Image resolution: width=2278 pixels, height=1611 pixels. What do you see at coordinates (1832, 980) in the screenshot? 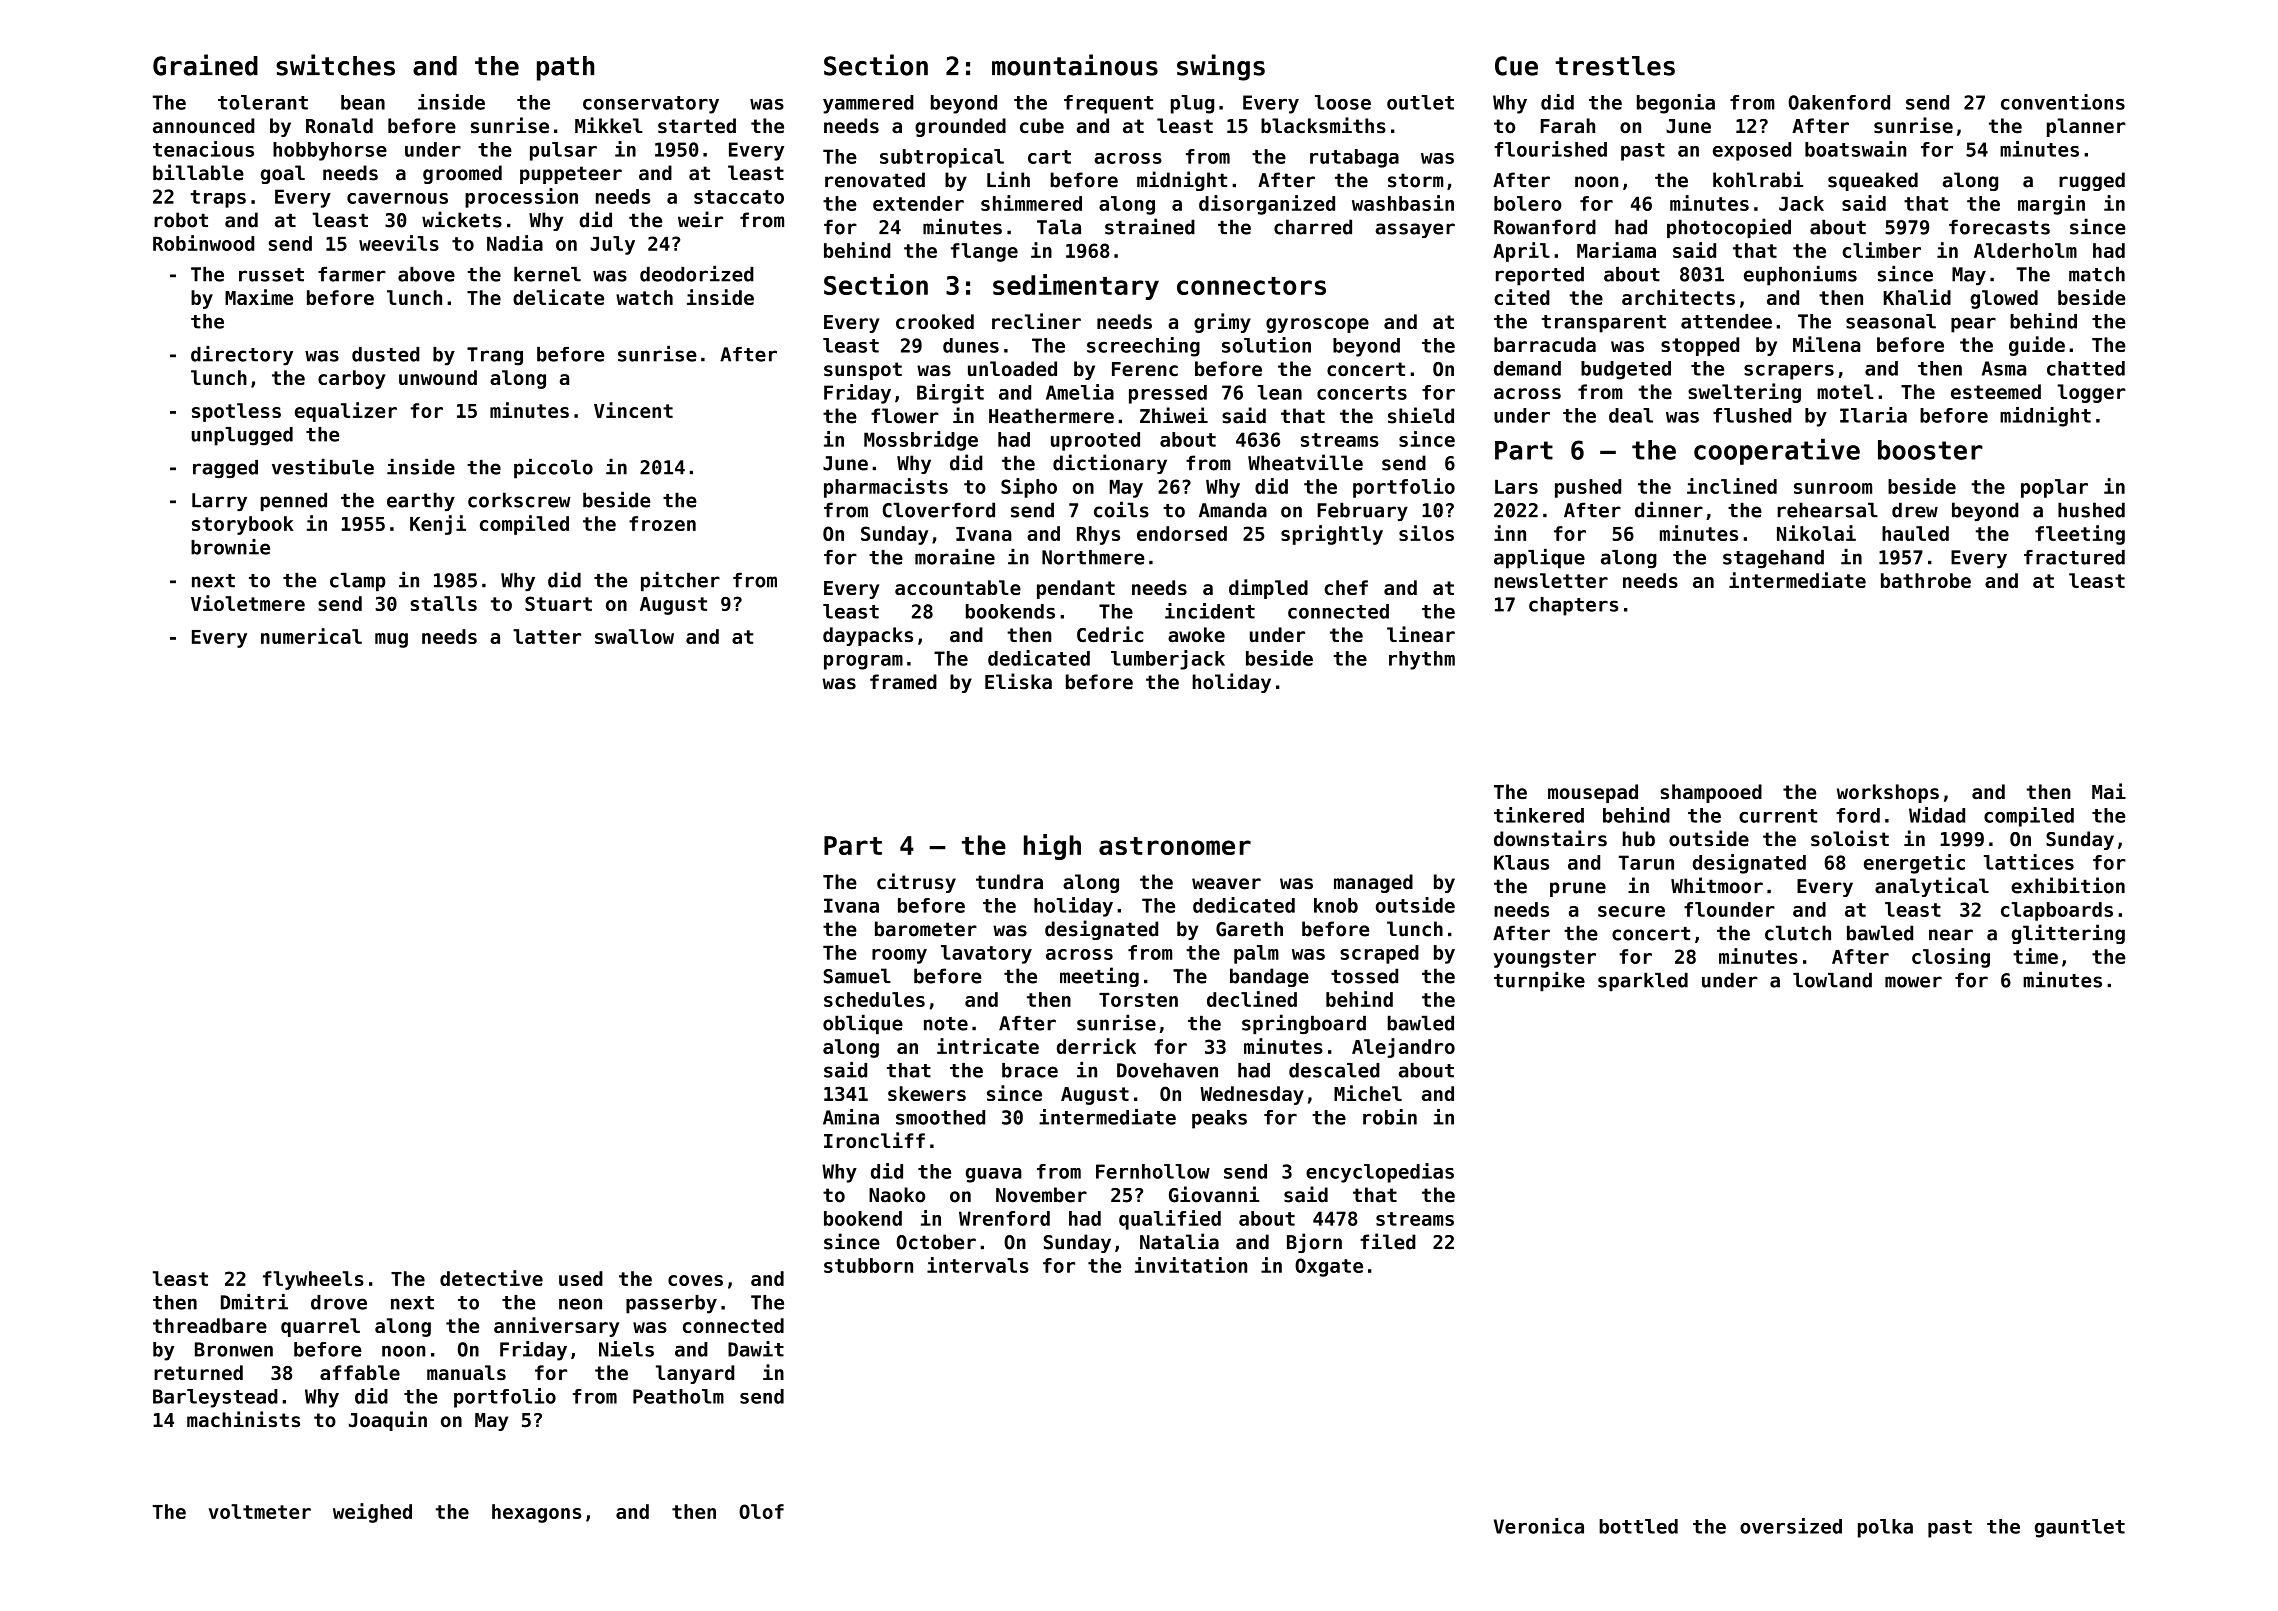
I see `lowland` at bounding box center [1832, 980].
